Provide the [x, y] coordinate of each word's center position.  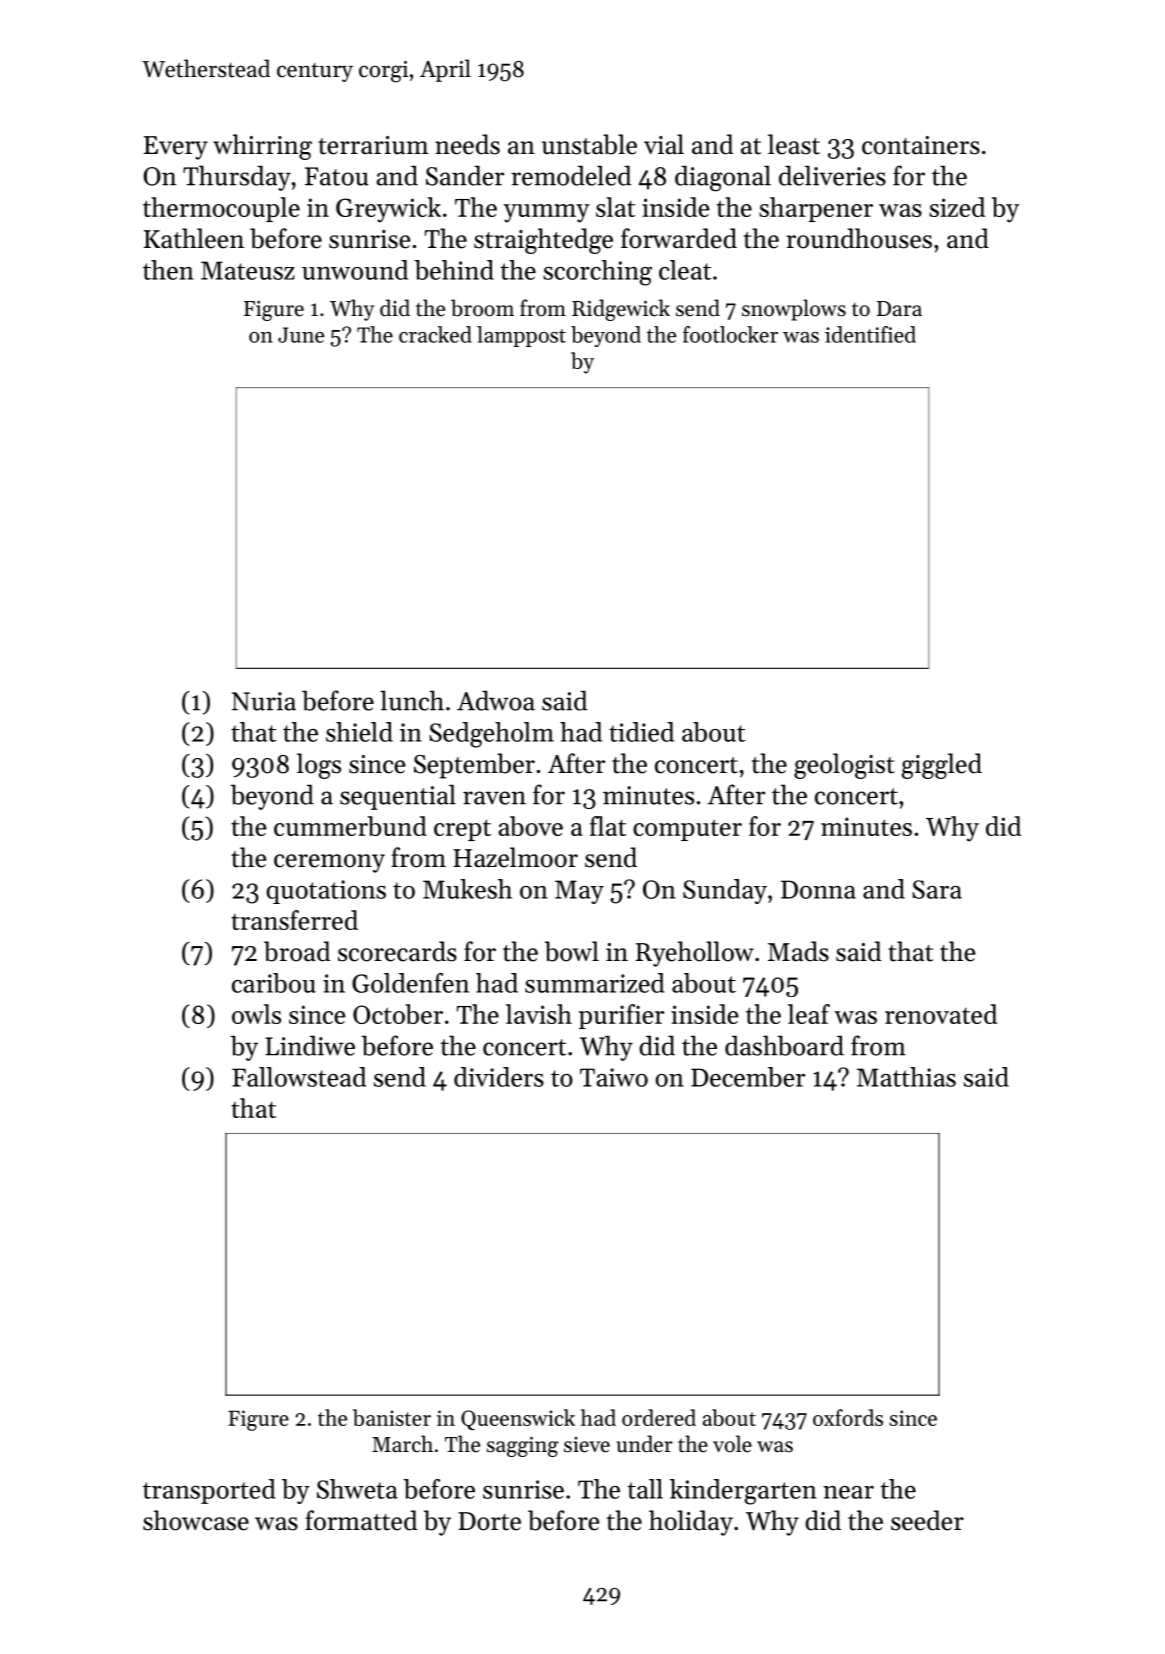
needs [467, 144]
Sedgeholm [491, 735]
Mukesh [467, 889]
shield [359, 732]
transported [209, 1491]
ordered [659, 1417]
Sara [937, 889]
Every [176, 148]
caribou [274, 983]
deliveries [832, 175]
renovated [941, 1014]
